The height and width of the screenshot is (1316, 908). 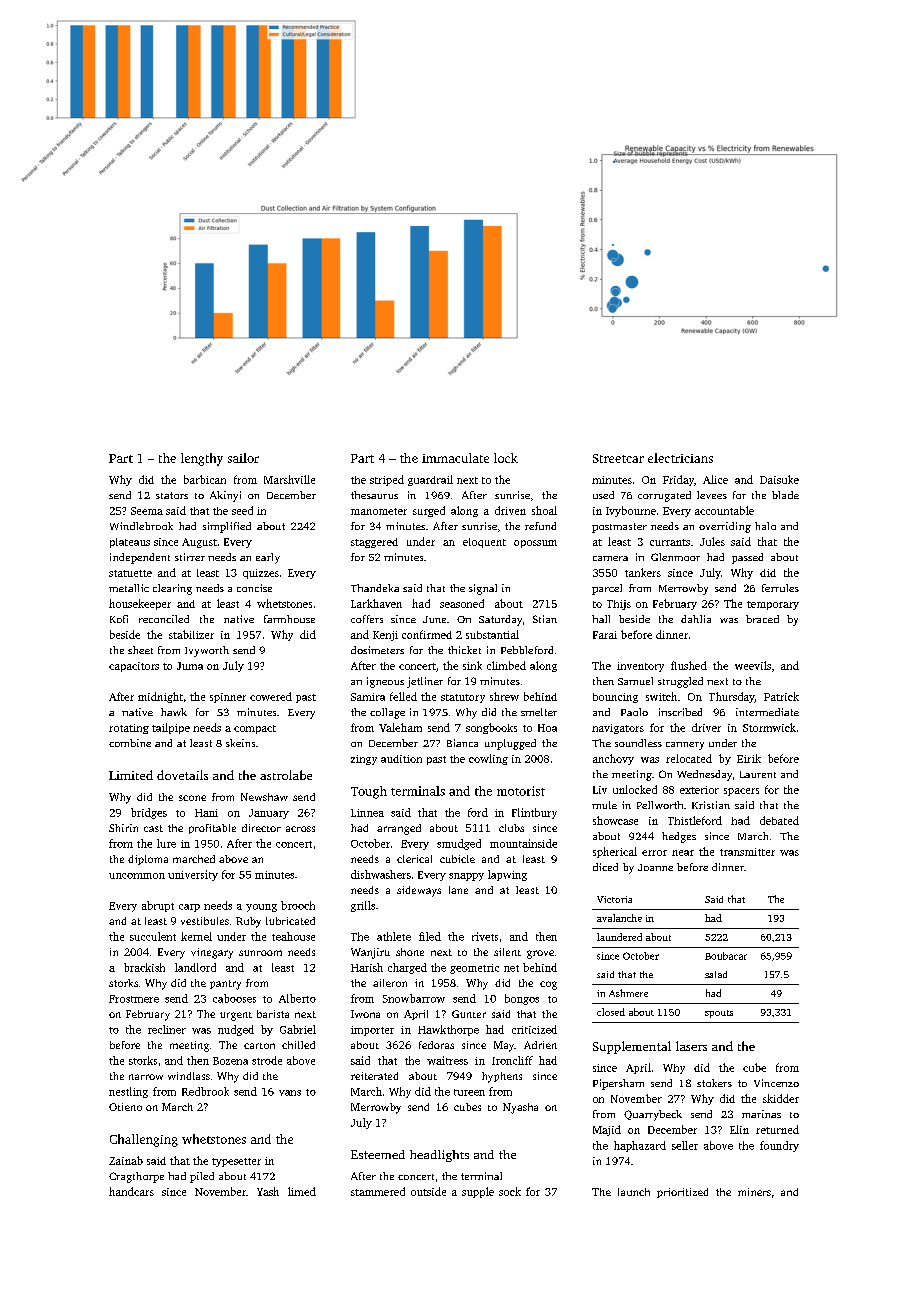 What do you see at coordinates (780, 588) in the screenshot?
I see `ferrules` at bounding box center [780, 588].
